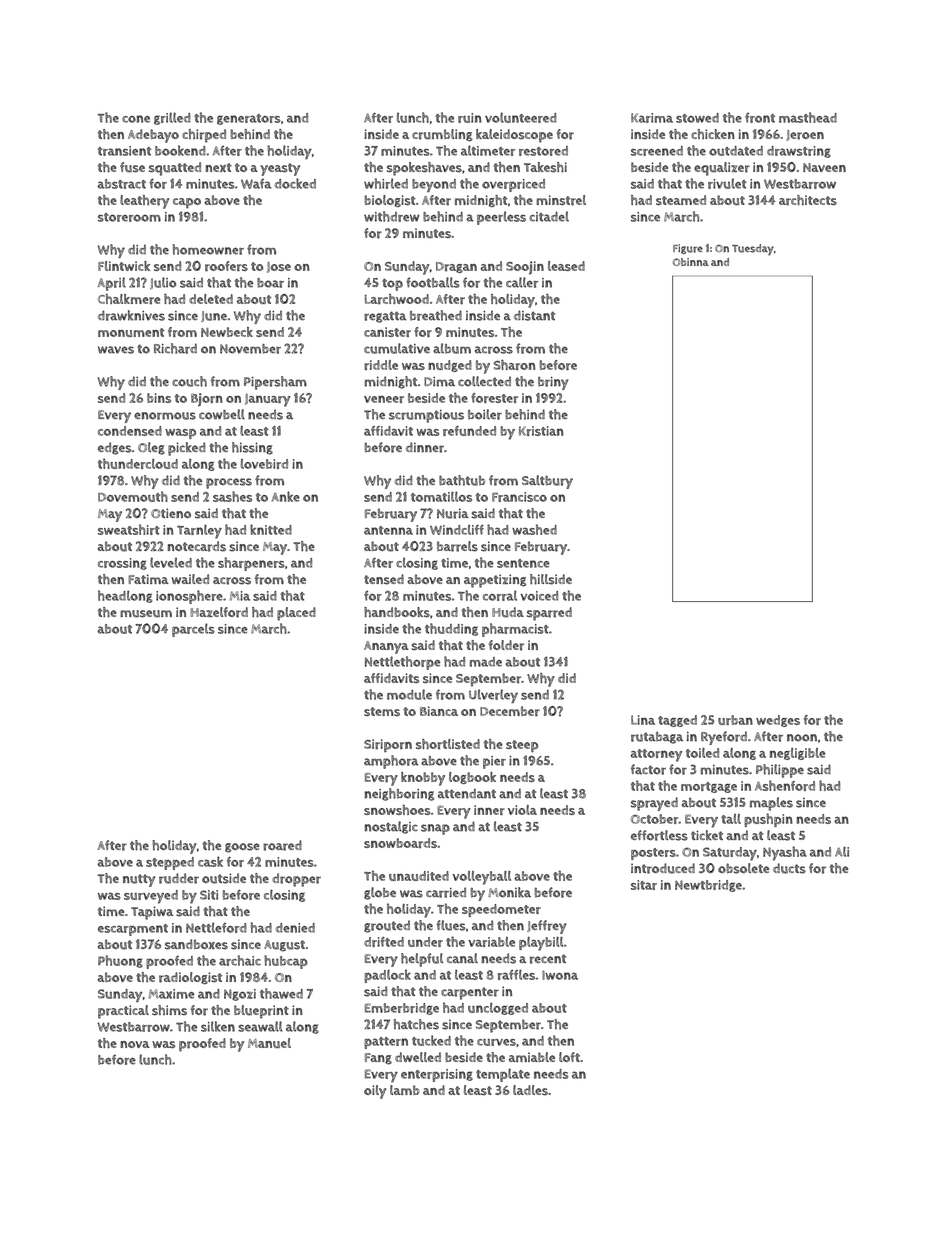 The width and height of the screenshot is (952, 1233). Describe the element at coordinates (375, 1092) in the screenshot. I see `oily` at that location.
